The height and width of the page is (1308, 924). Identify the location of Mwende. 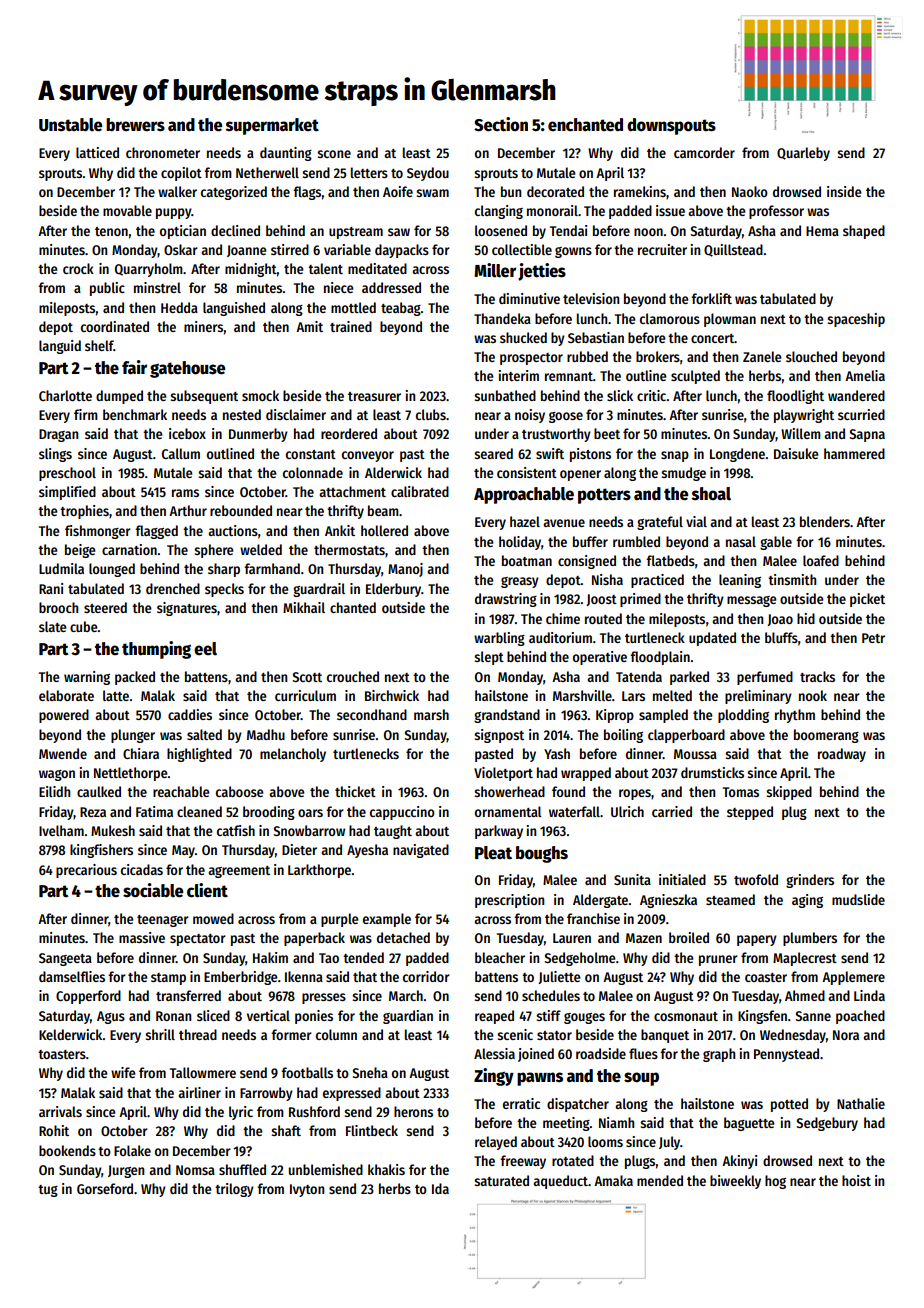
(63, 753).
